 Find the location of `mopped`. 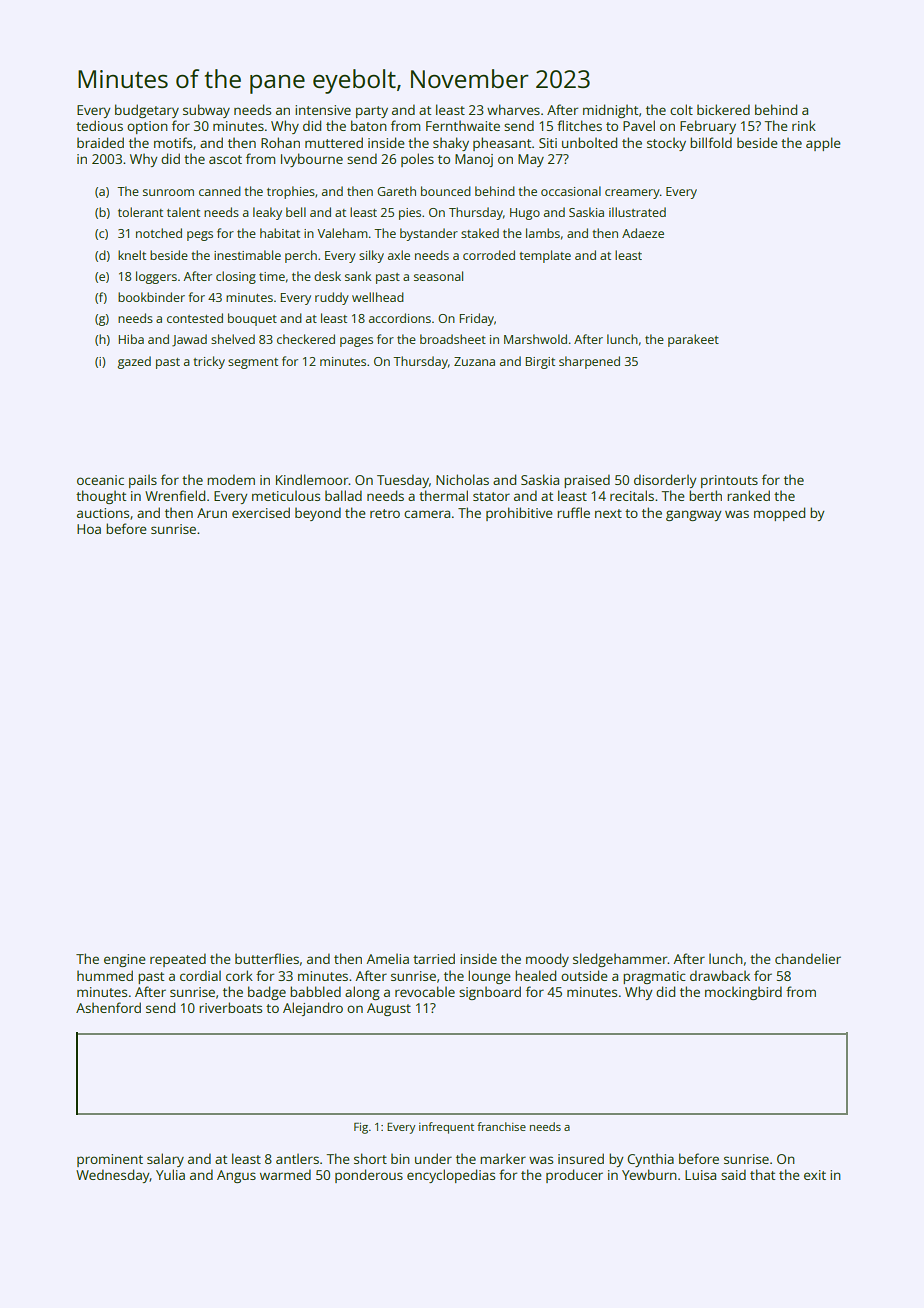

mopped is located at coordinates (779, 514).
